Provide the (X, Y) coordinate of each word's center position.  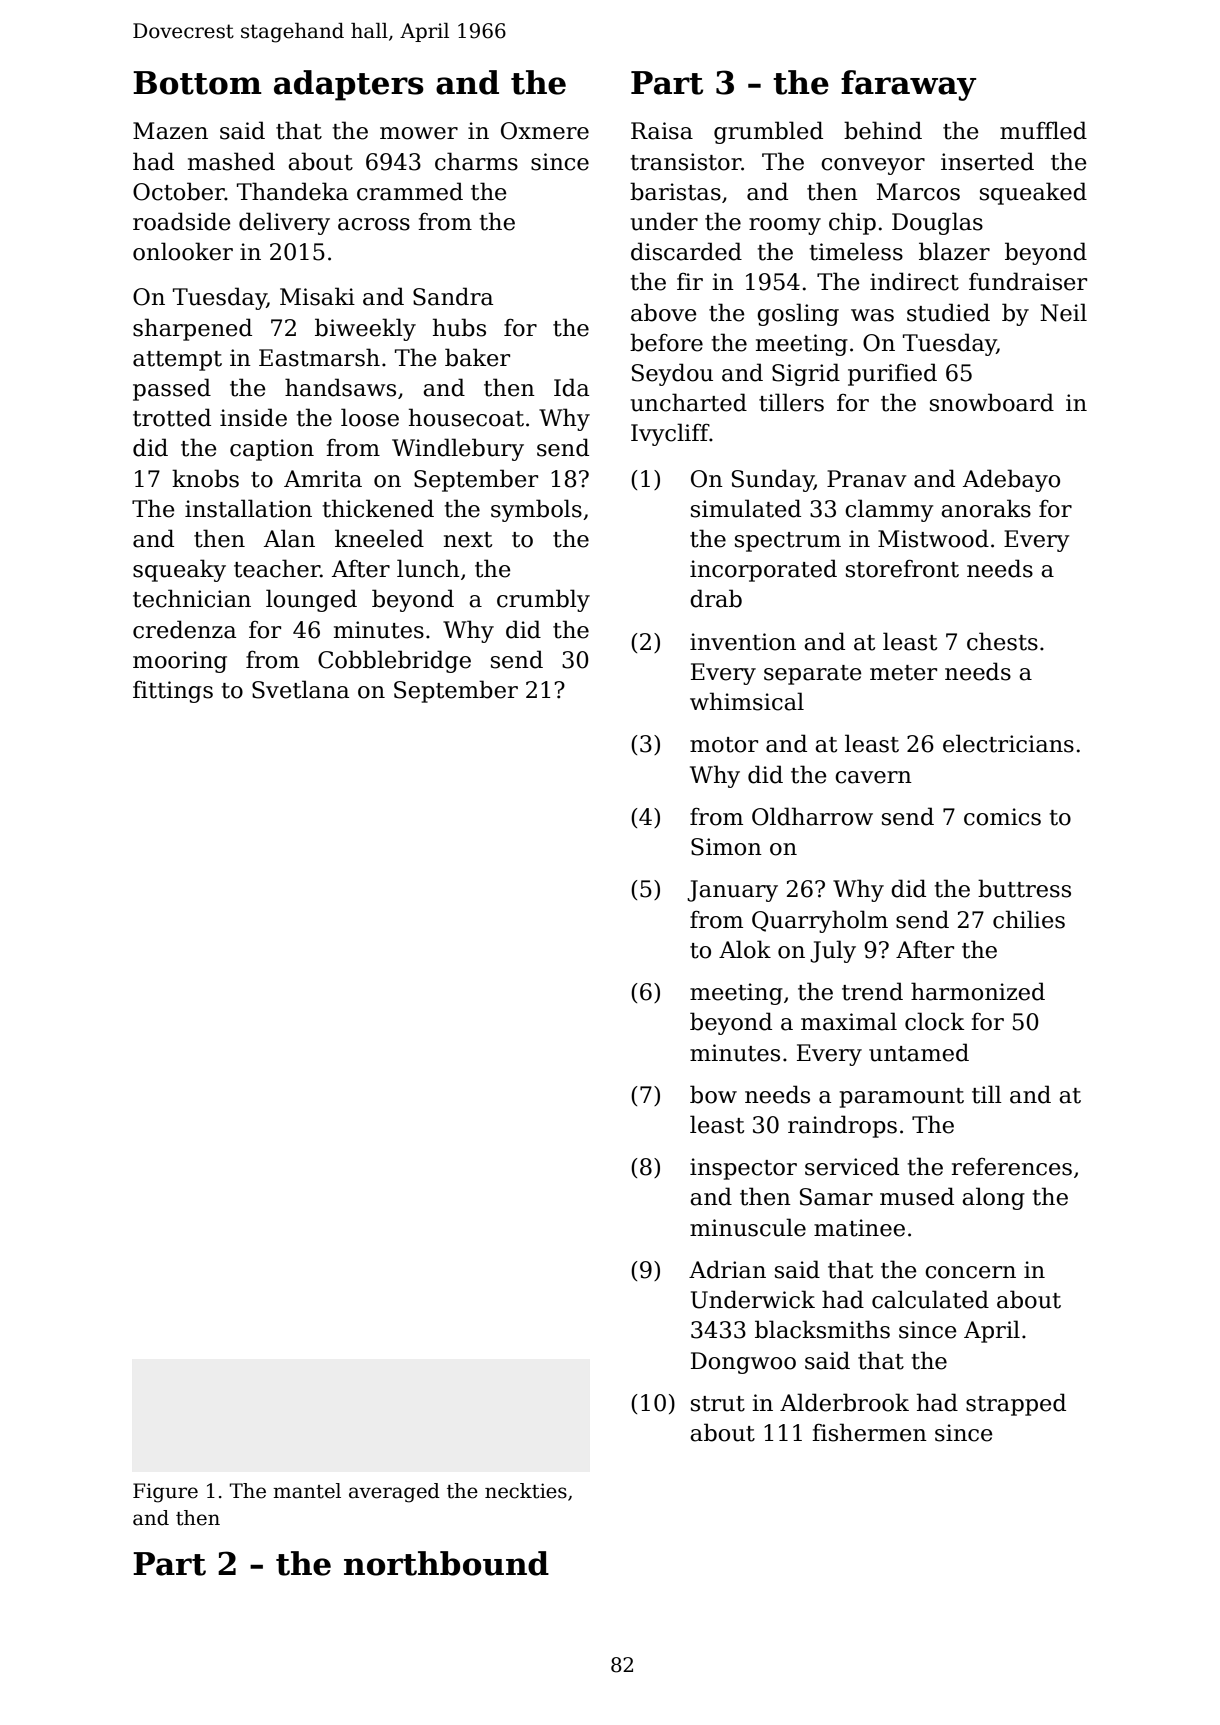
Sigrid (806, 374)
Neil (1063, 312)
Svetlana (300, 689)
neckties (526, 1491)
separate (813, 675)
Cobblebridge (394, 661)
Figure (165, 1493)
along (993, 1198)
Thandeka (292, 191)
